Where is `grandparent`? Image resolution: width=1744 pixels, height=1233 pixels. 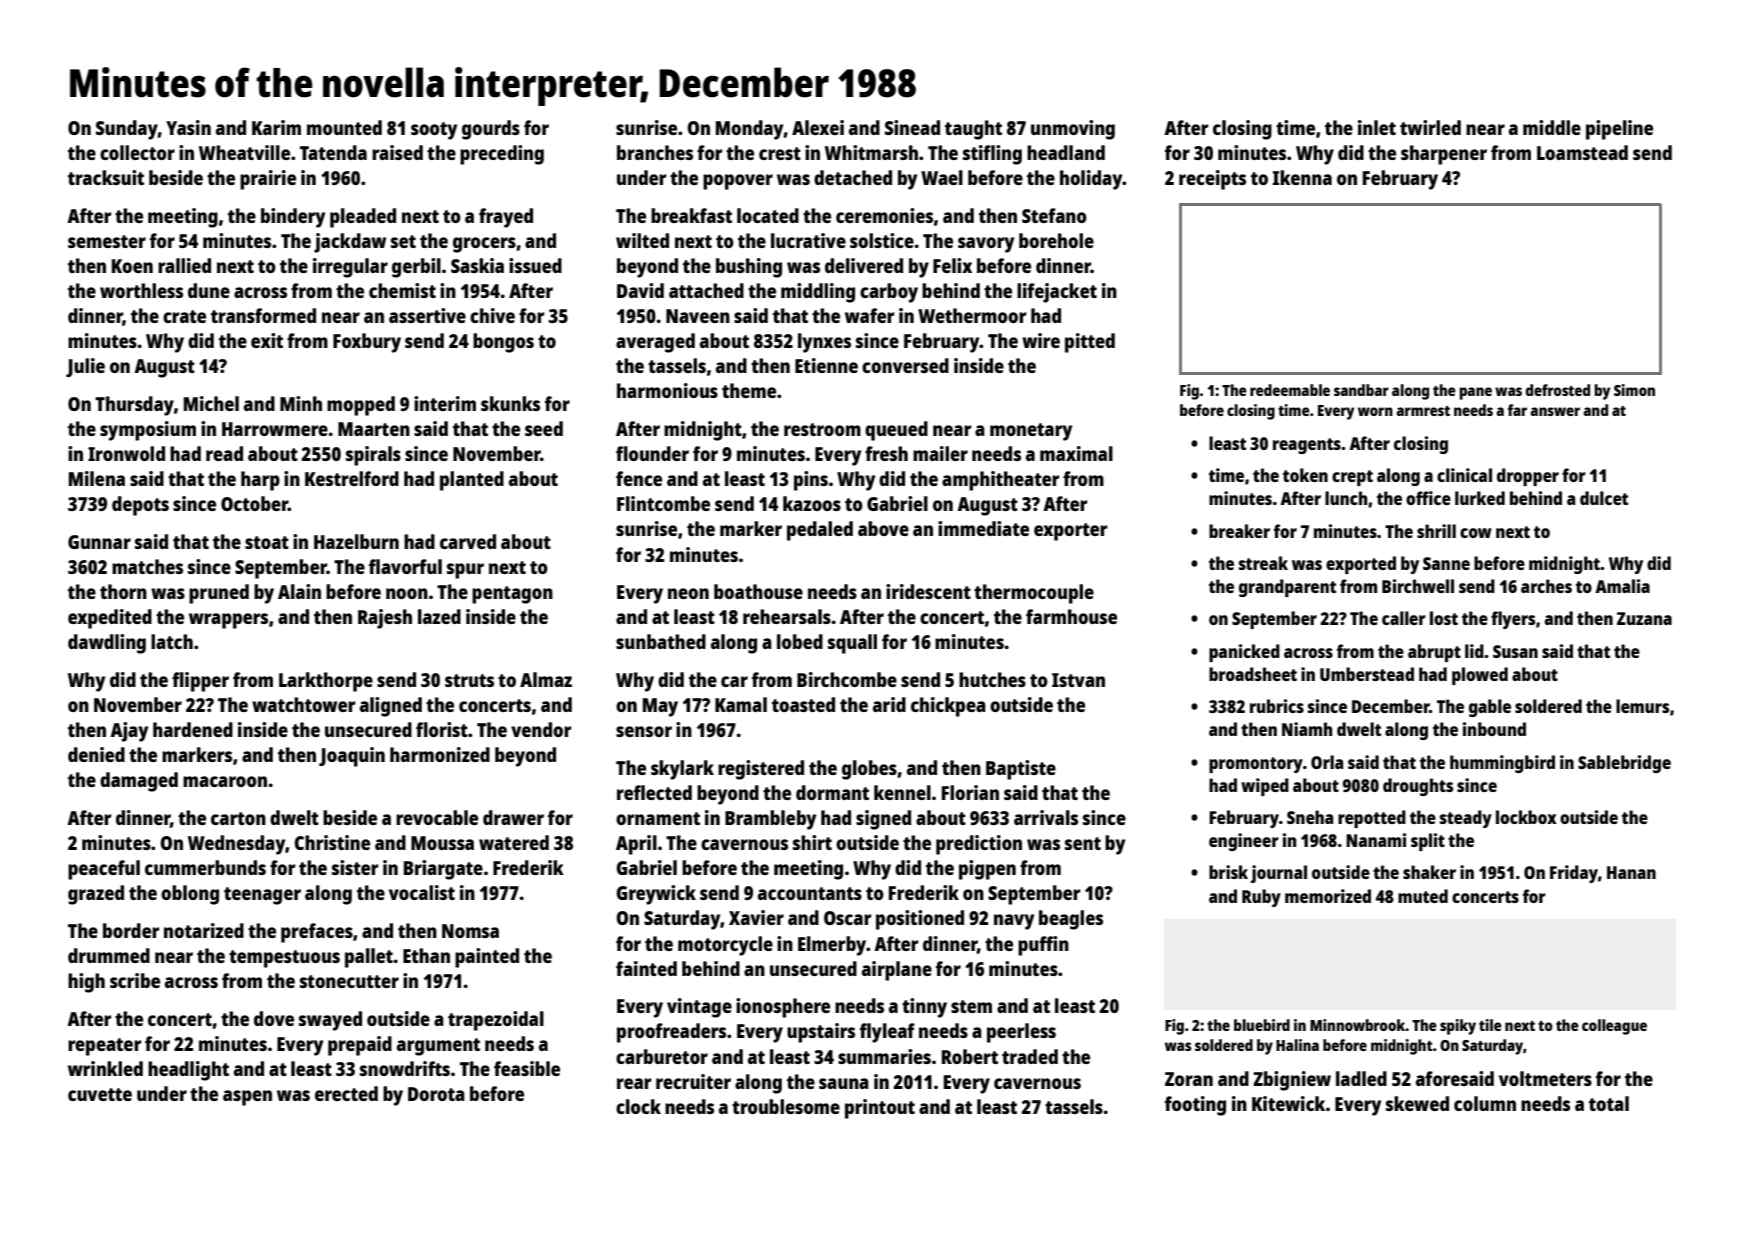
grandparent is located at coordinates (1287, 588).
